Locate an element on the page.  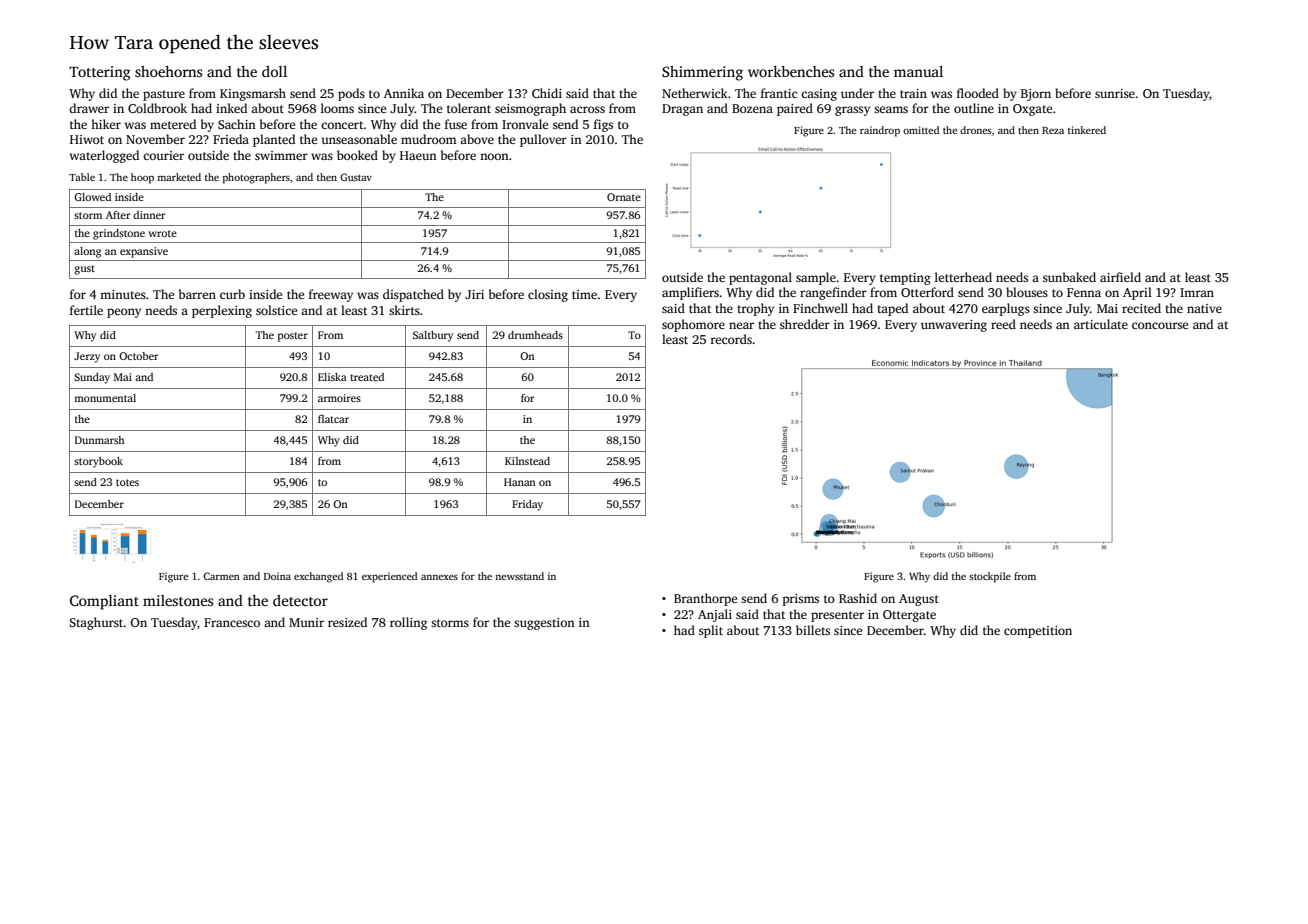
competition is located at coordinates (1038, 632).
